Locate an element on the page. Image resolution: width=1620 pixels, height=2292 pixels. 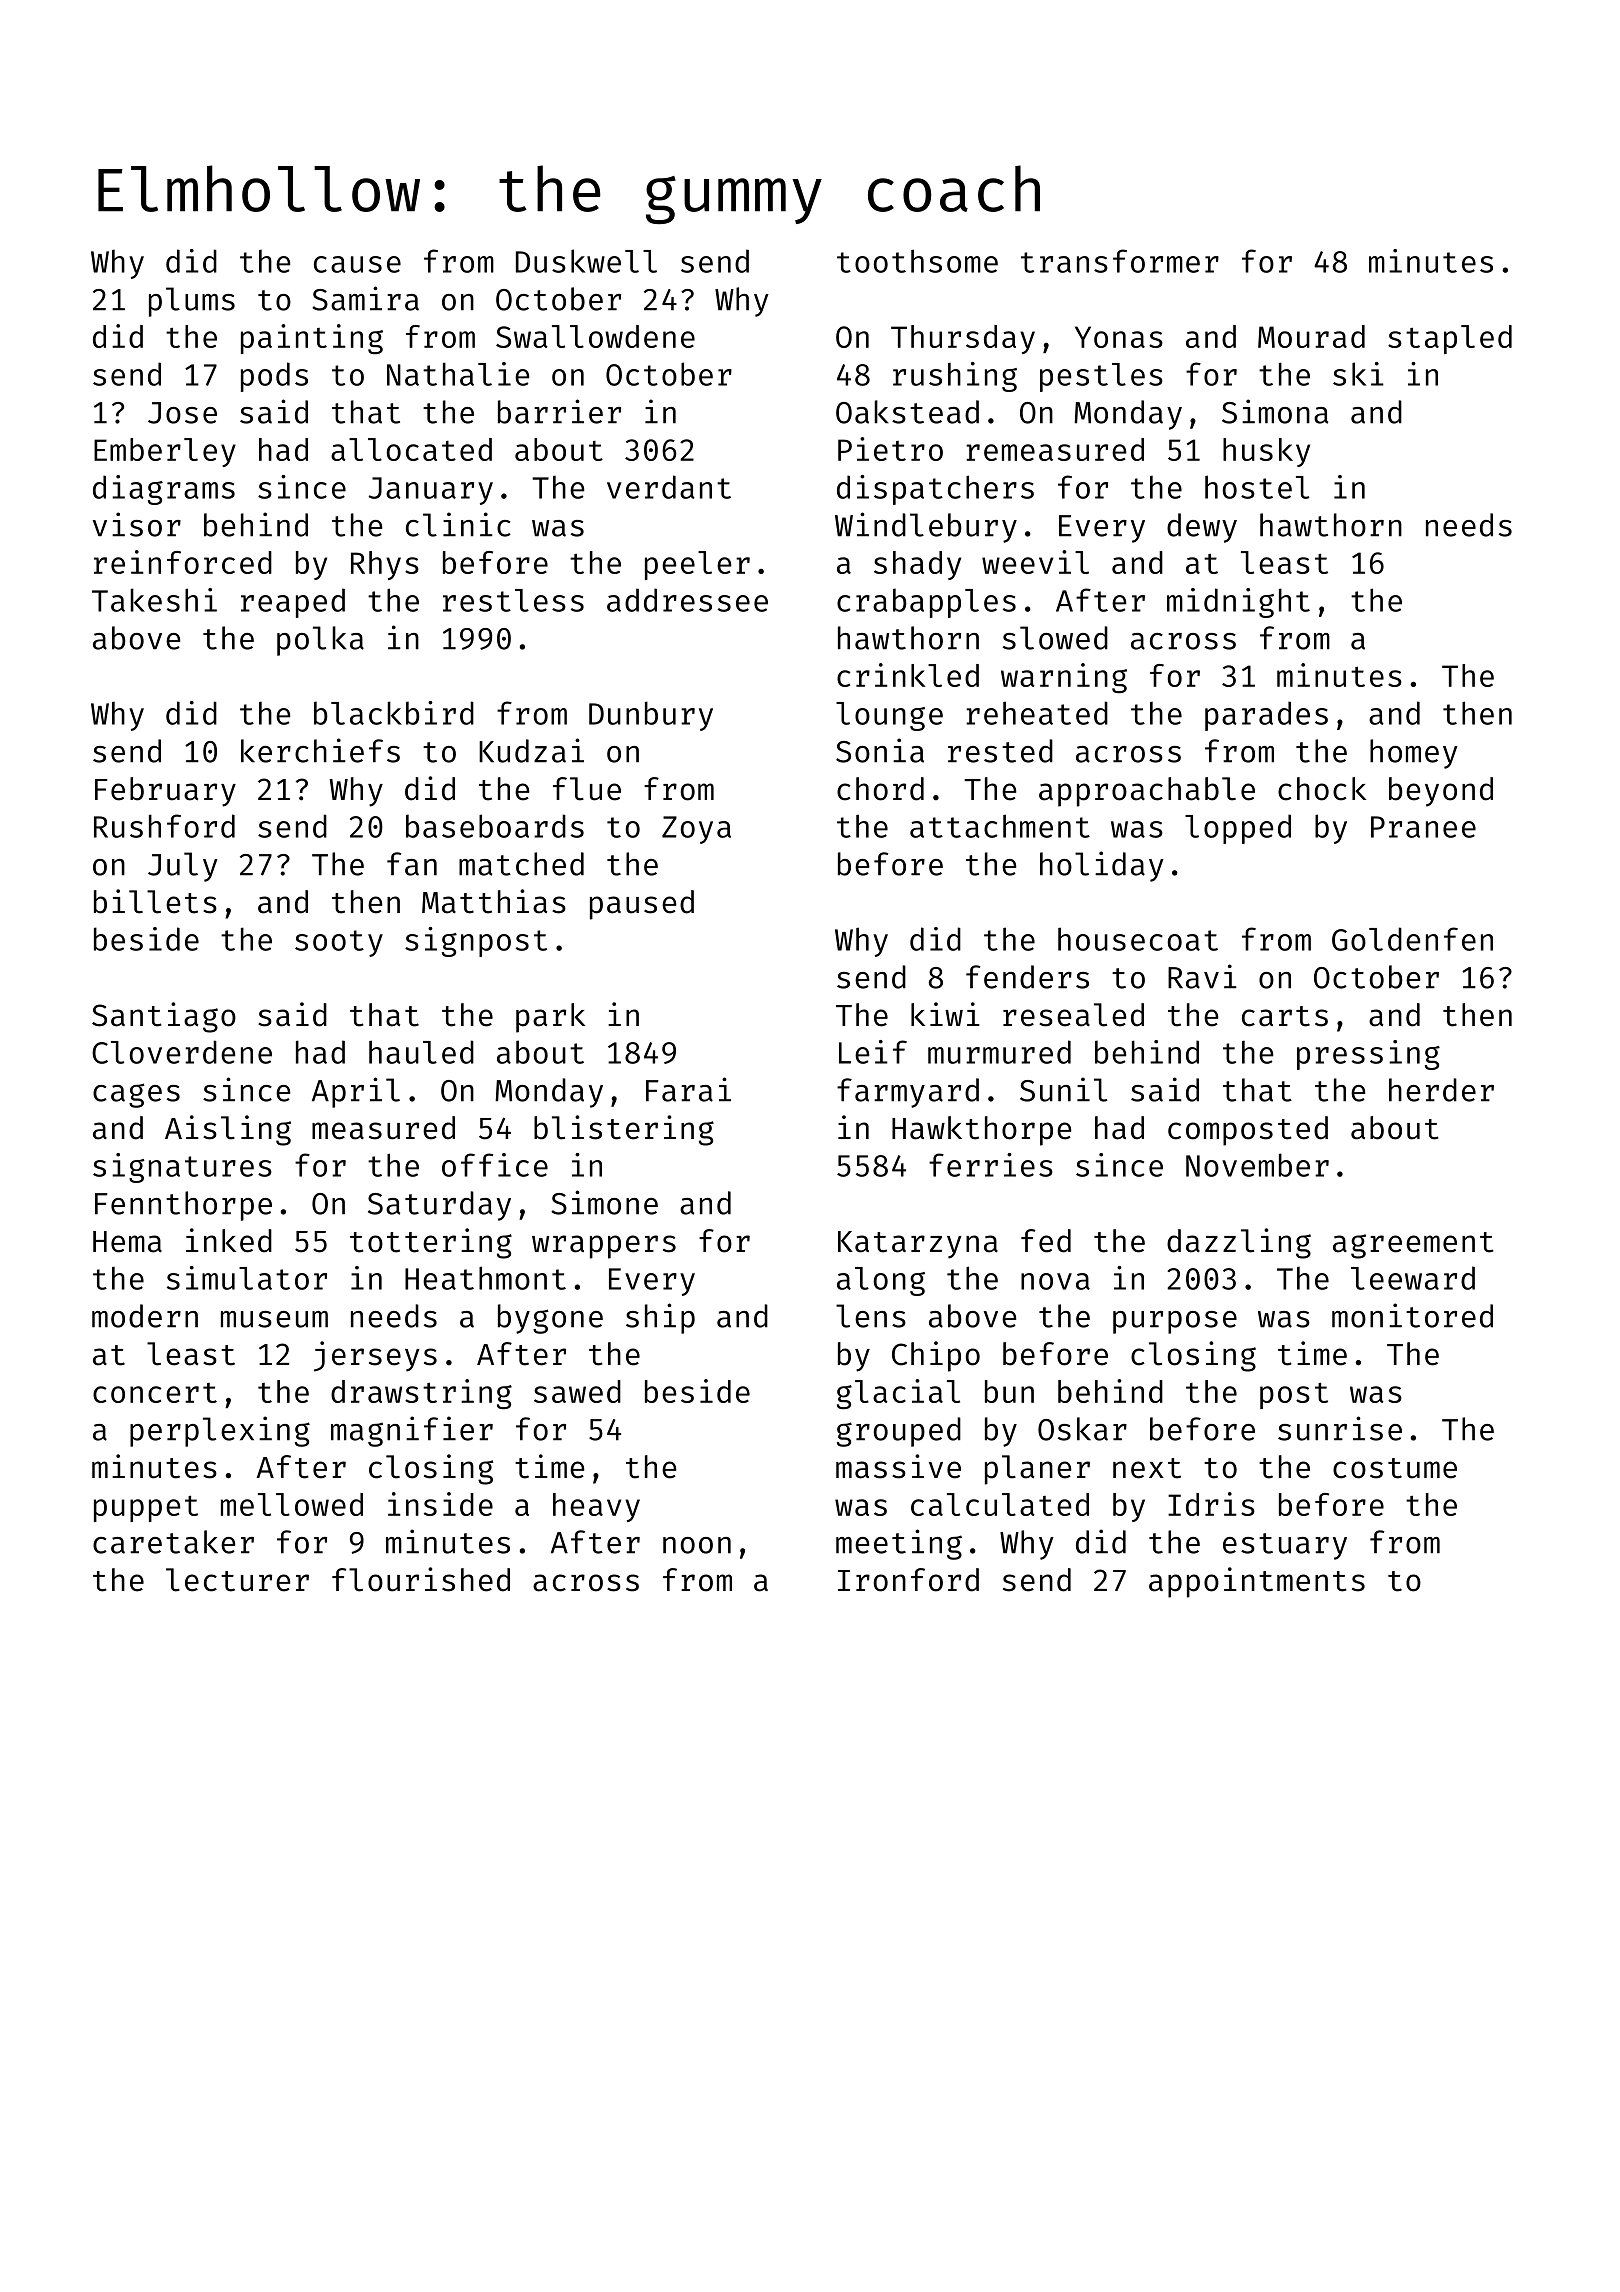
noon is located at coordinates (697, 1545).
